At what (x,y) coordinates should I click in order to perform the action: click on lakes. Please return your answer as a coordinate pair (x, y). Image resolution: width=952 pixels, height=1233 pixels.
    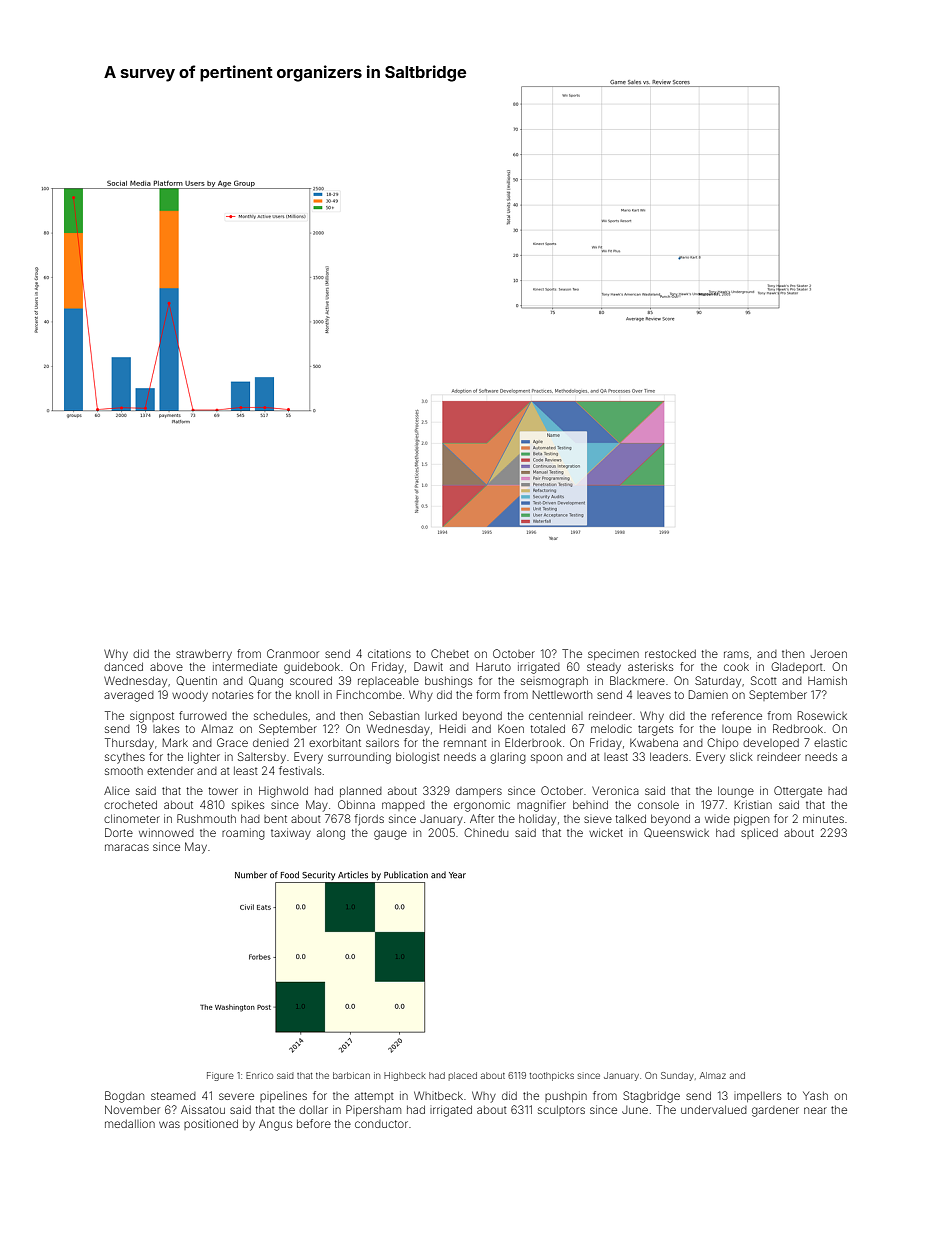
    Looking at the image, I should click on (166, 729).
